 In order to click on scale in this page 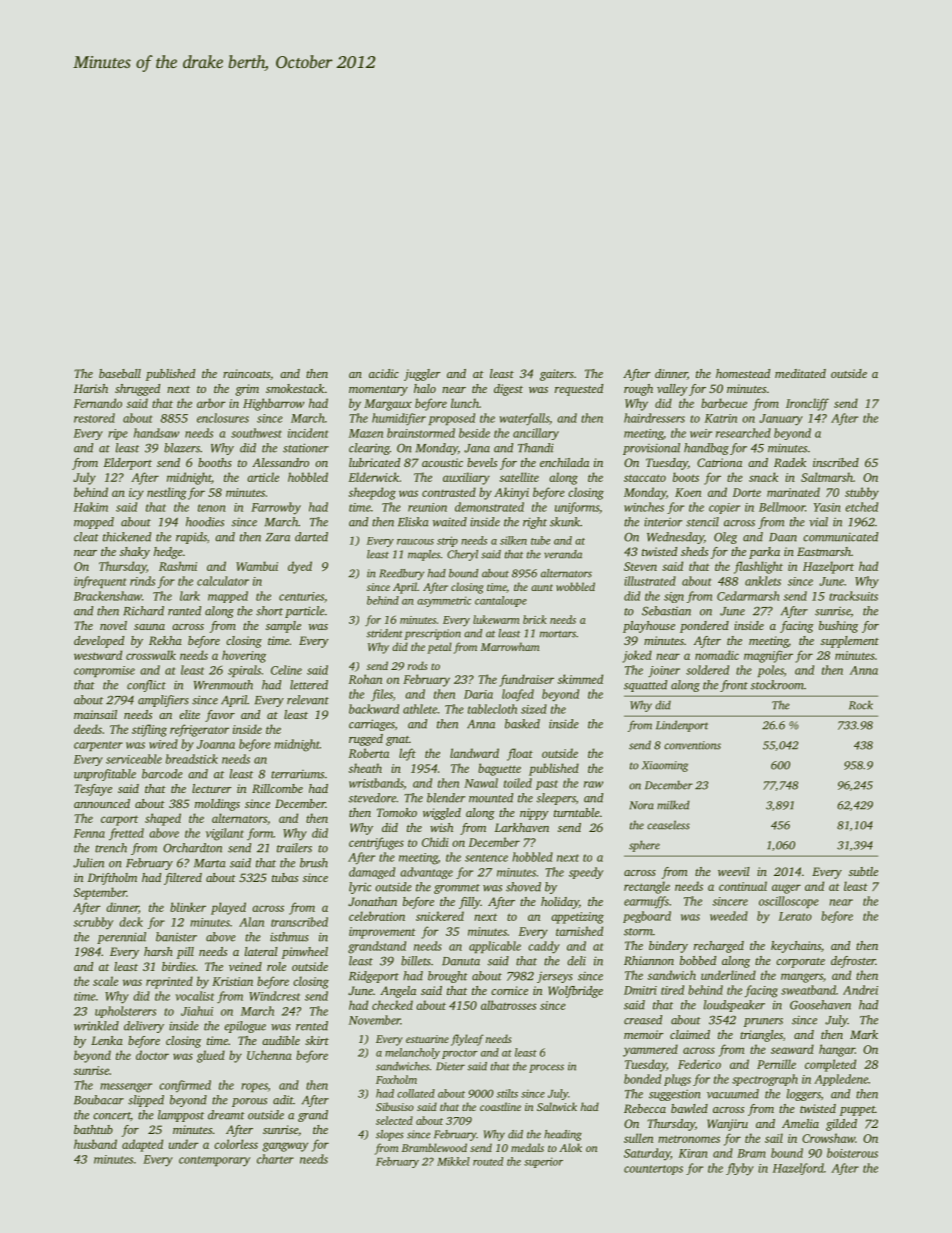, I will do `click(105, 981)`.
